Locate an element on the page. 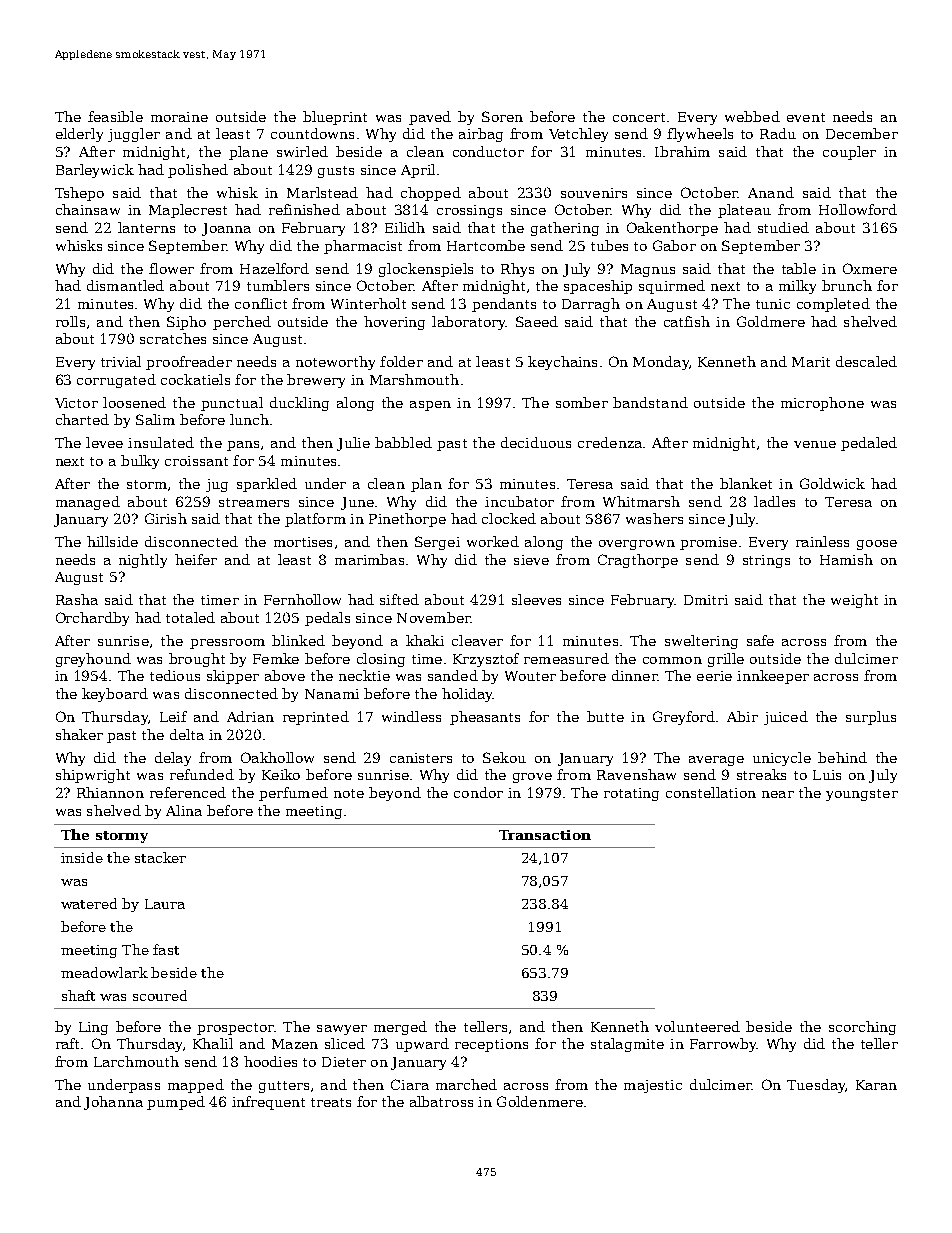 This page has width=952, height=1233. Adrian is located at coordinates (250, 716).
